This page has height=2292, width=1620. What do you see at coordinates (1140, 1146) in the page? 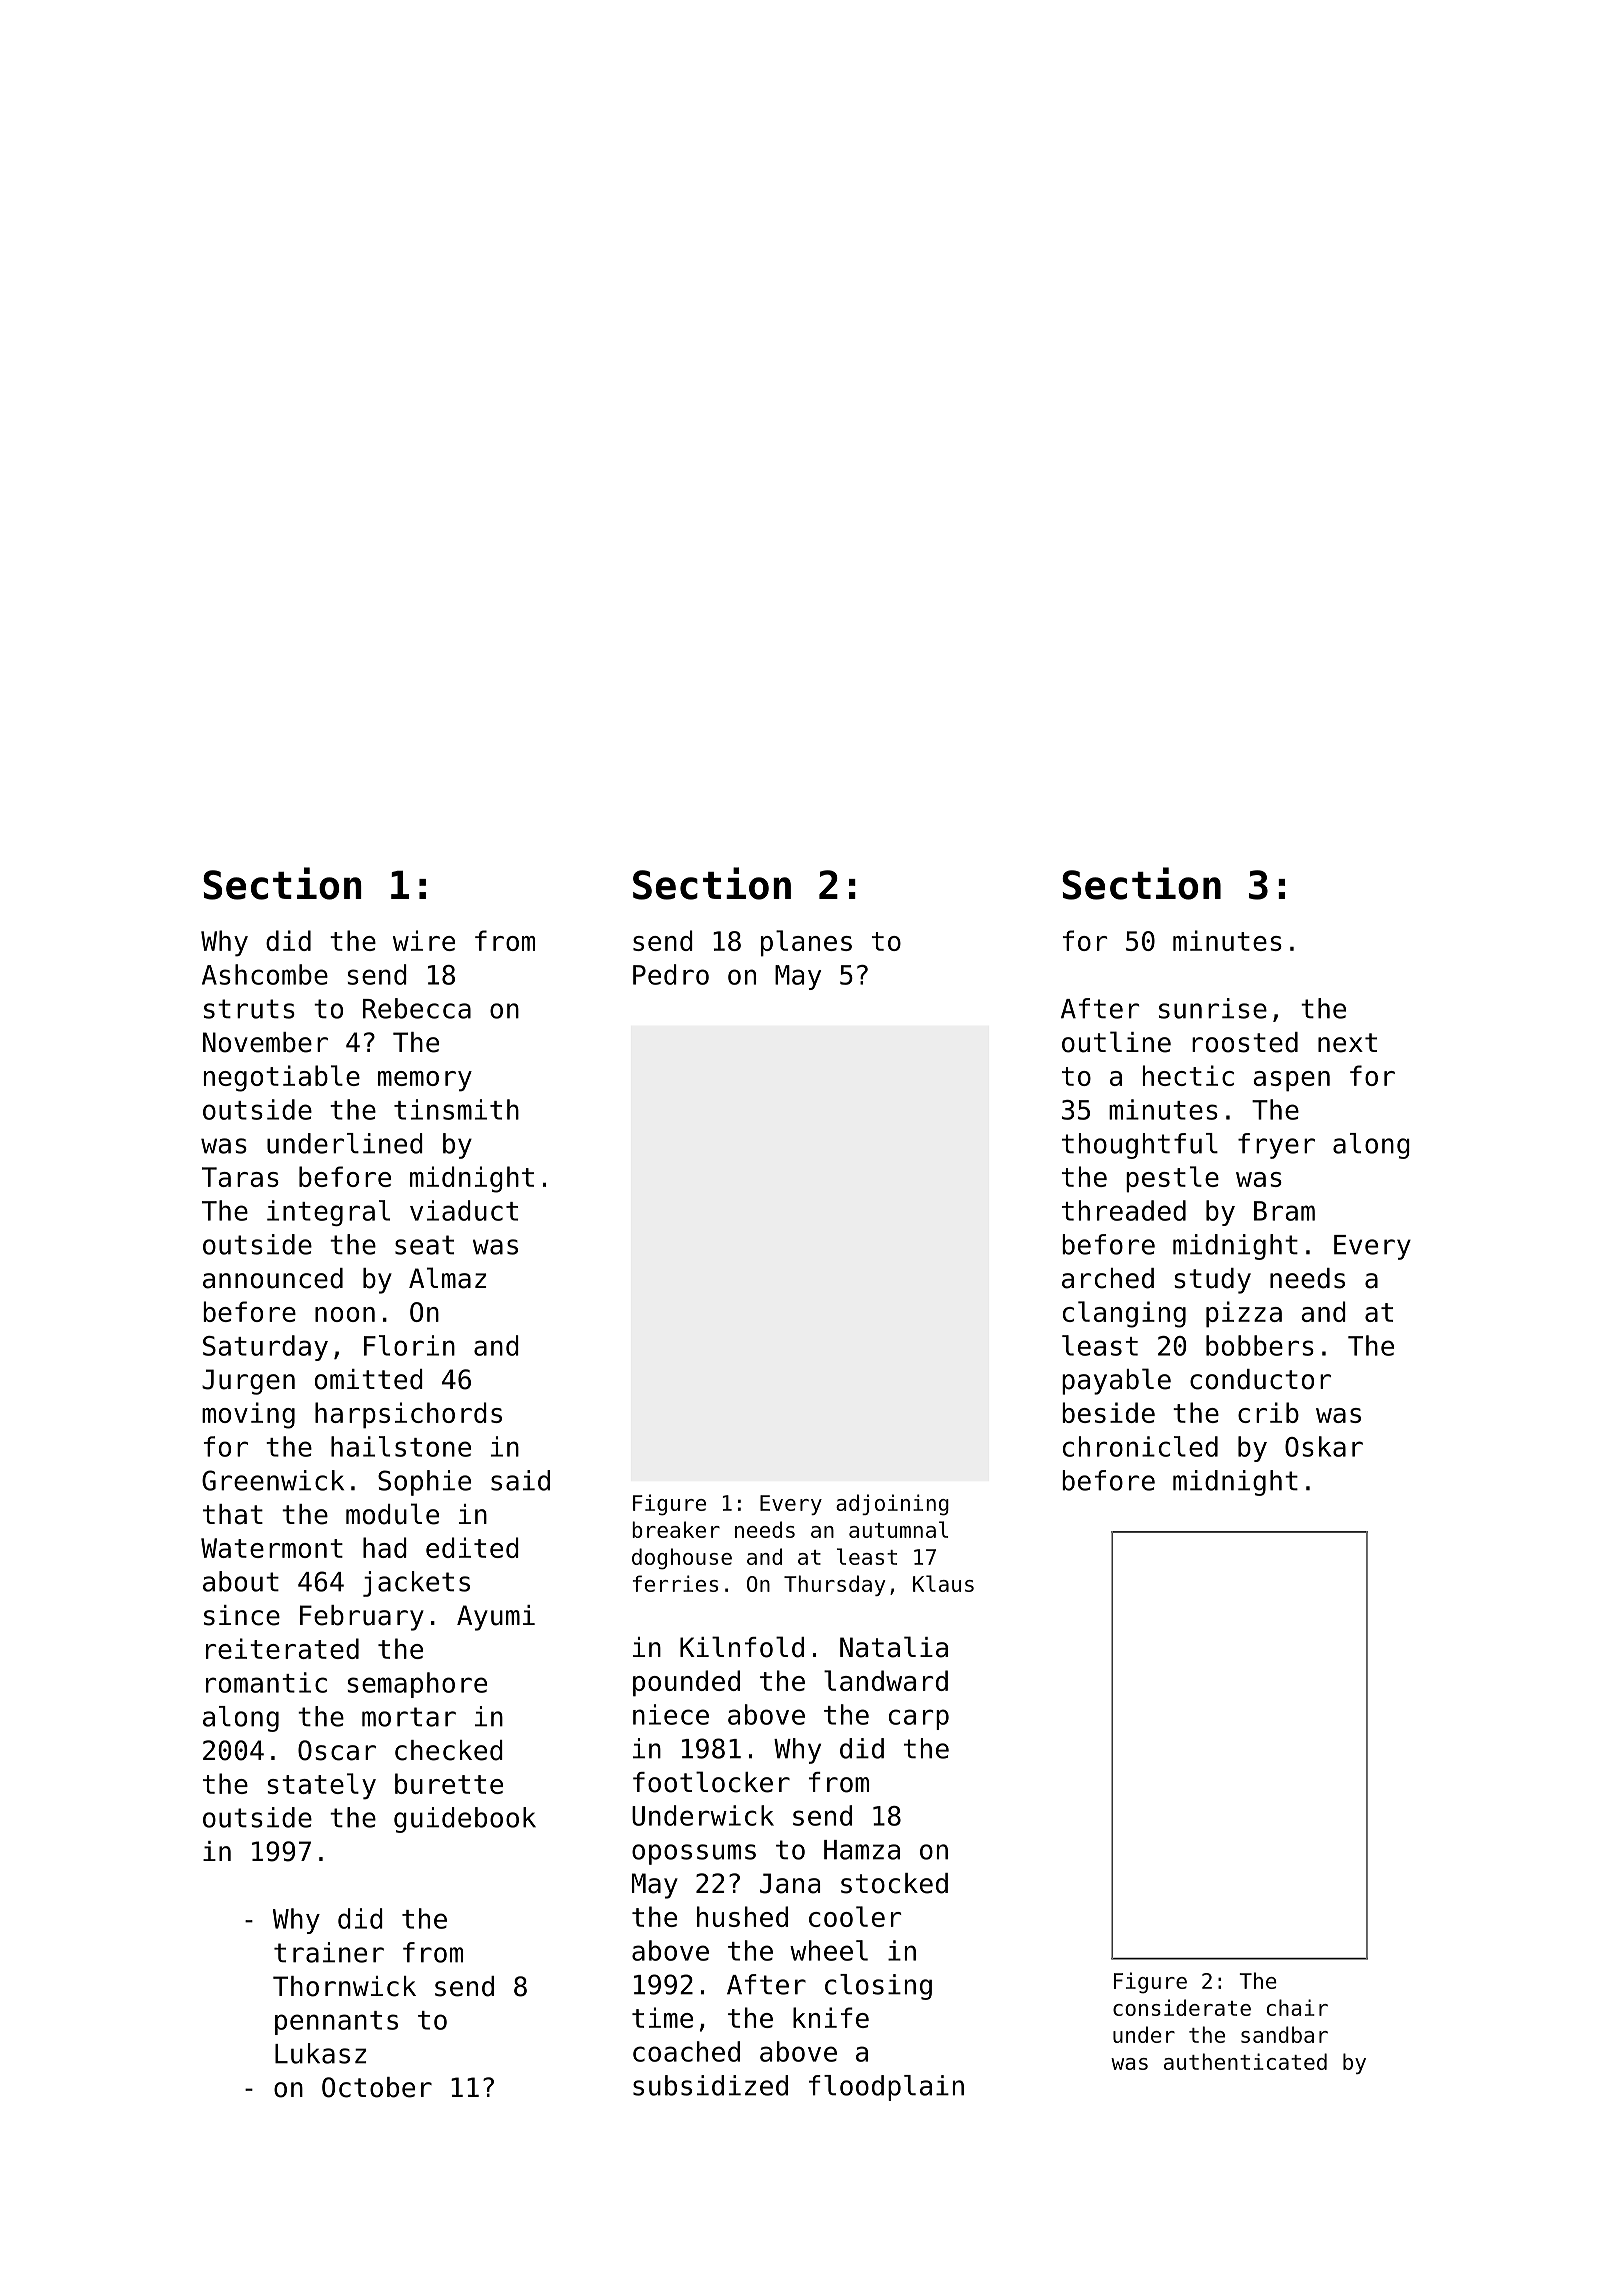
I see `thoughtful` at bounding box center [1140, 1146].
